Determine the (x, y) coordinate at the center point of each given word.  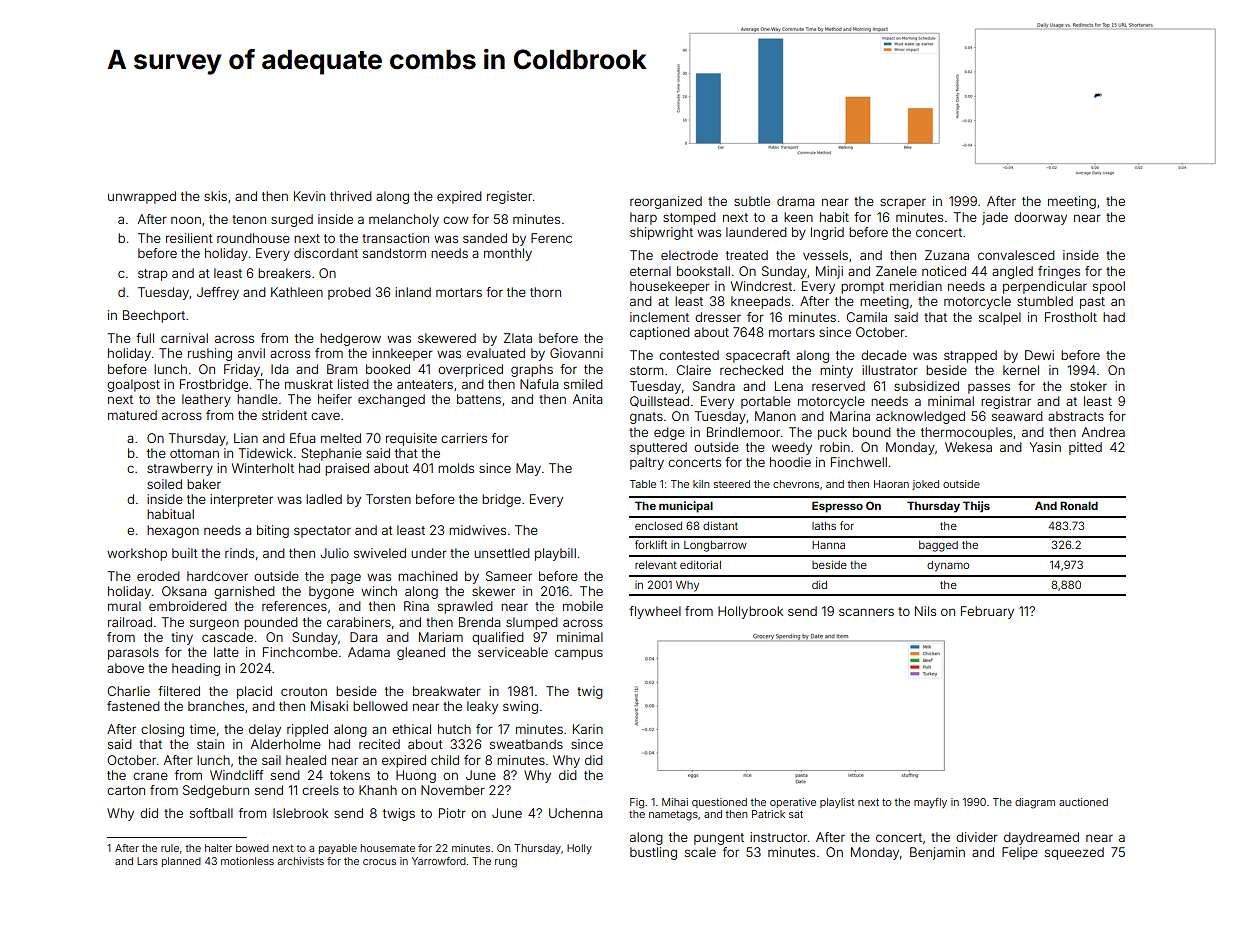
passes (989, 388)
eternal (650, 271)
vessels (825, 255)
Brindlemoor (743, 432)
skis (215, 196)
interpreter (241, 500)
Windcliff (236, 775)
